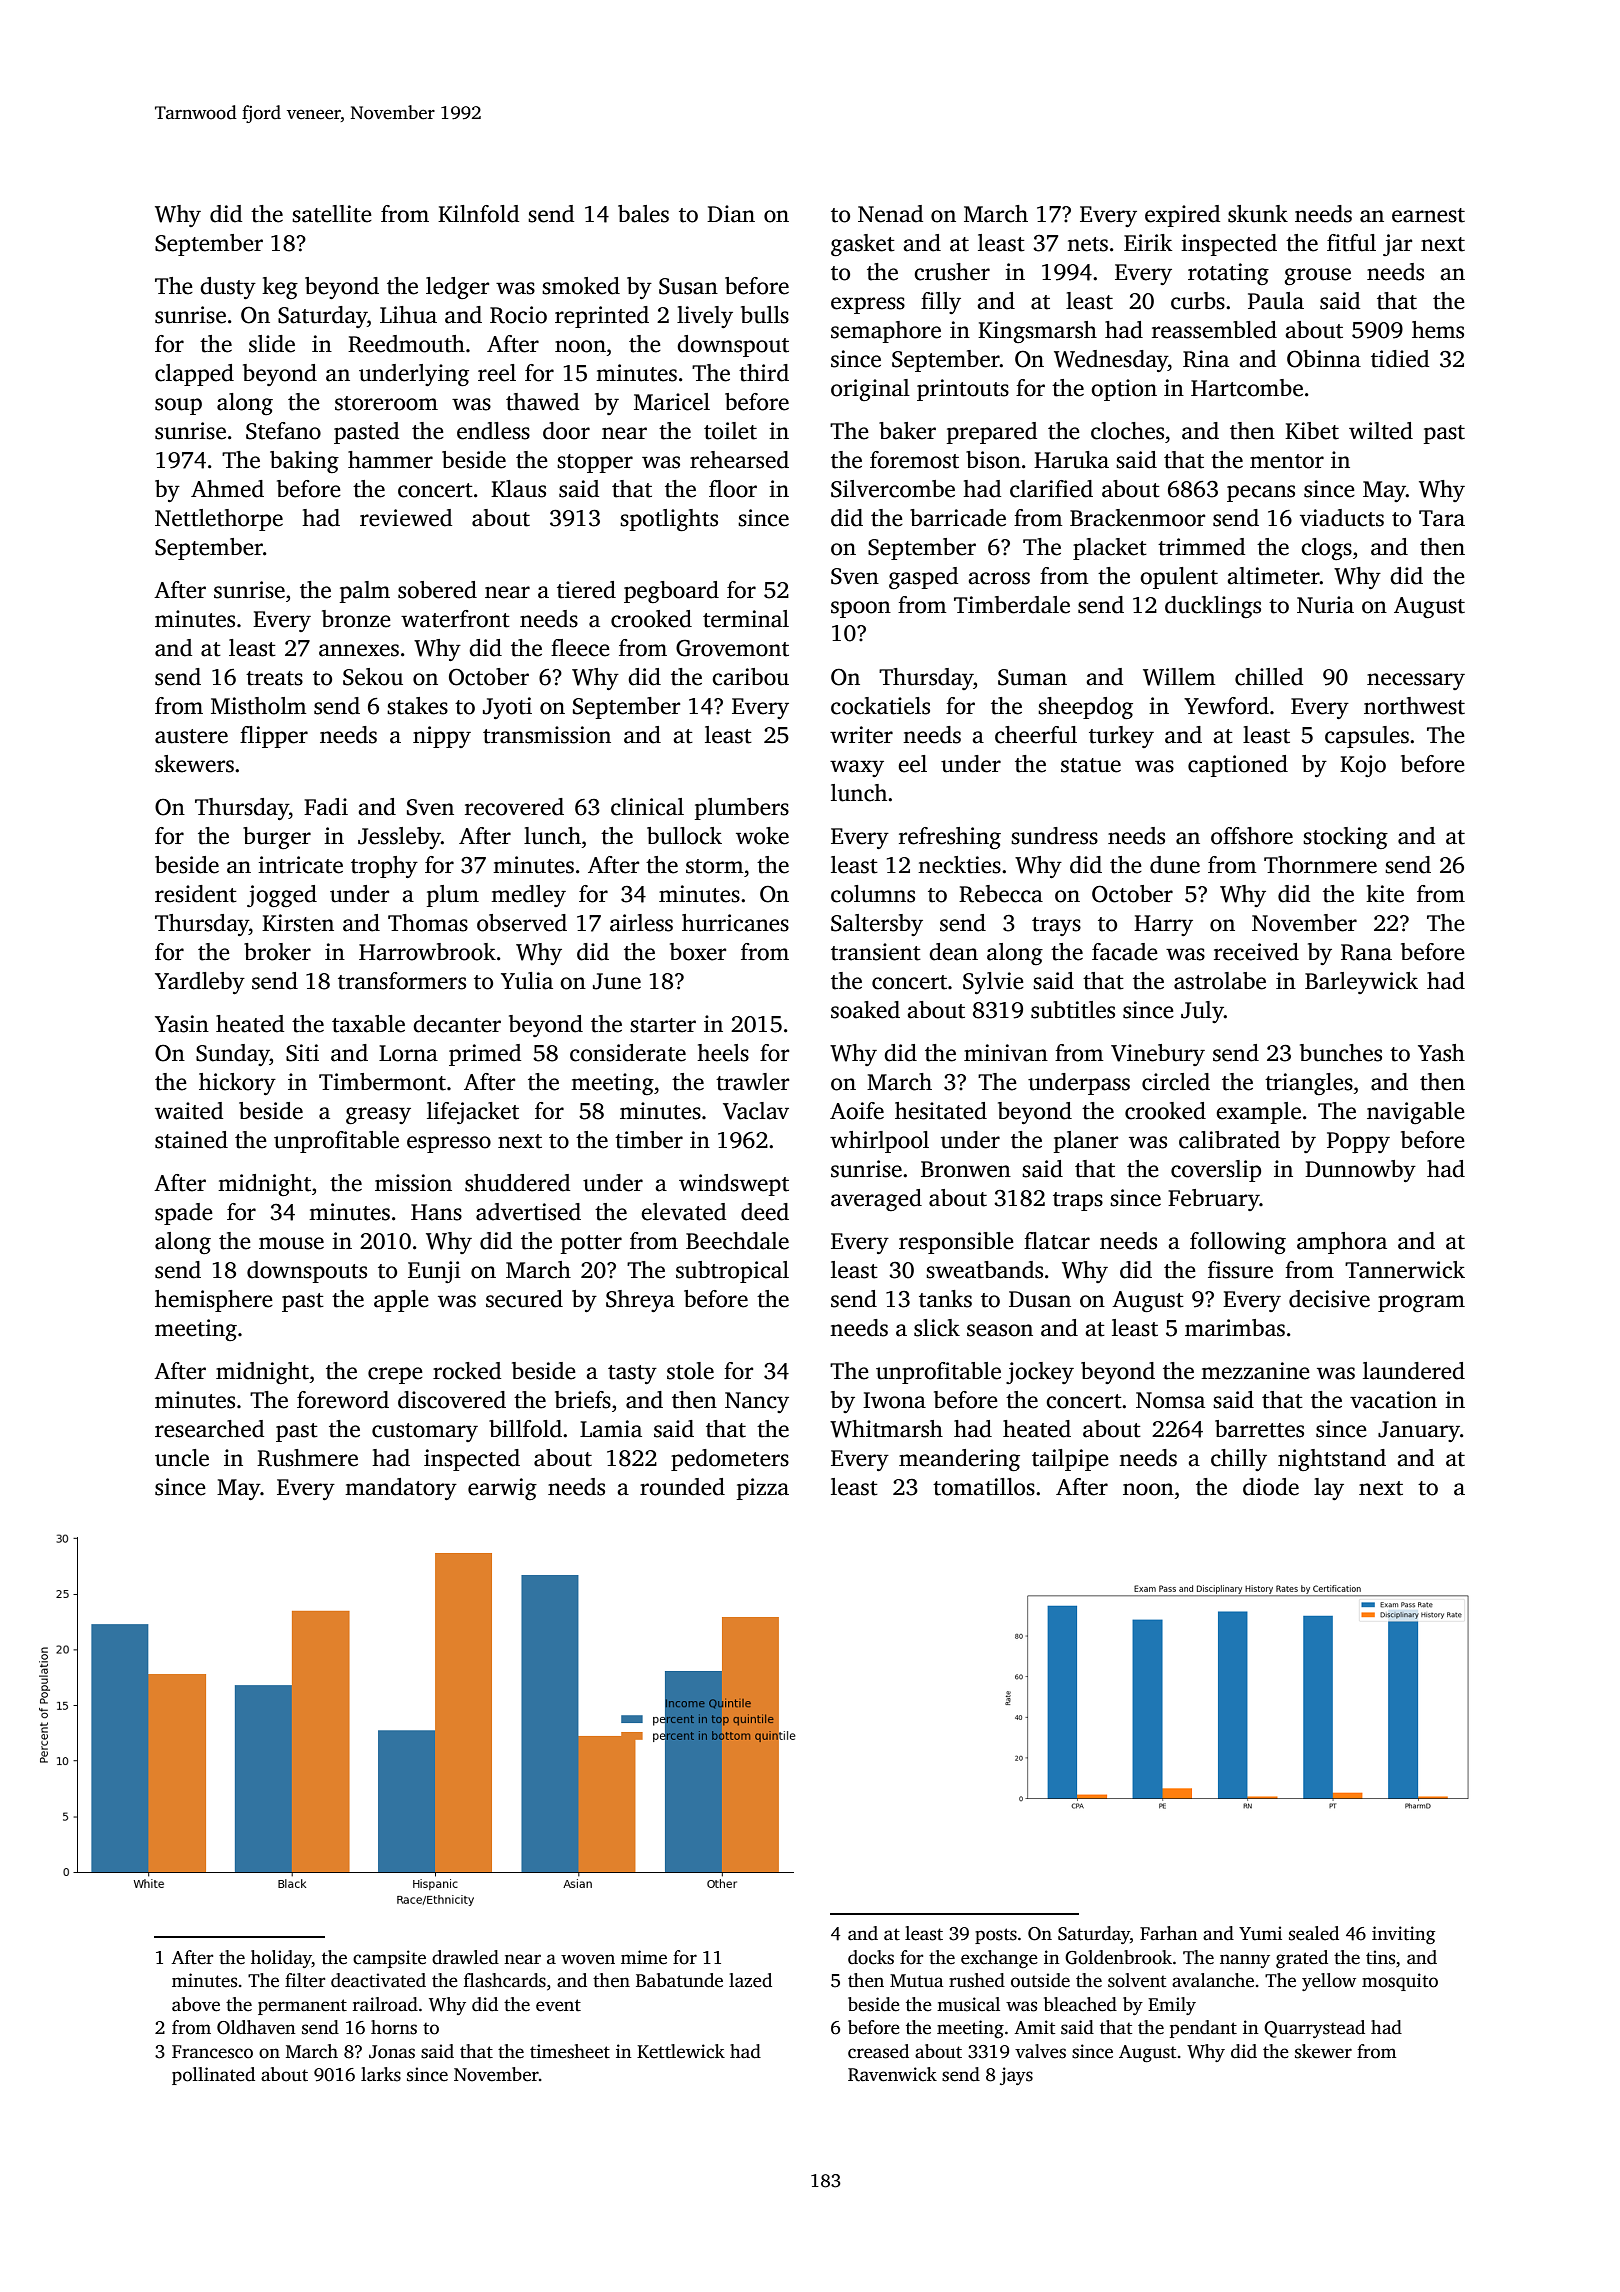  I want to click on clapped, so click(194, 375).
